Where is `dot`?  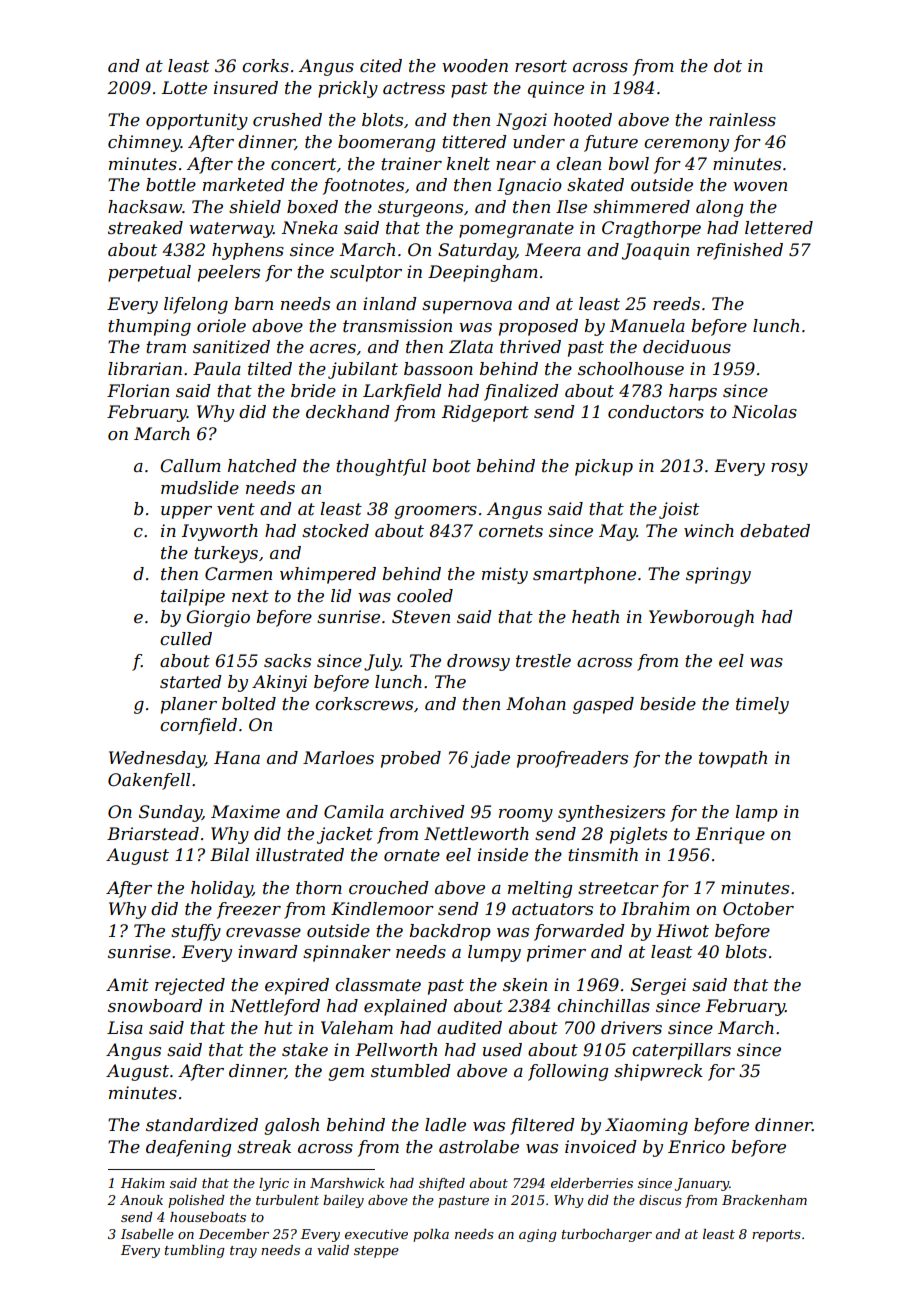 dot is located at coordinates (728, 65).
